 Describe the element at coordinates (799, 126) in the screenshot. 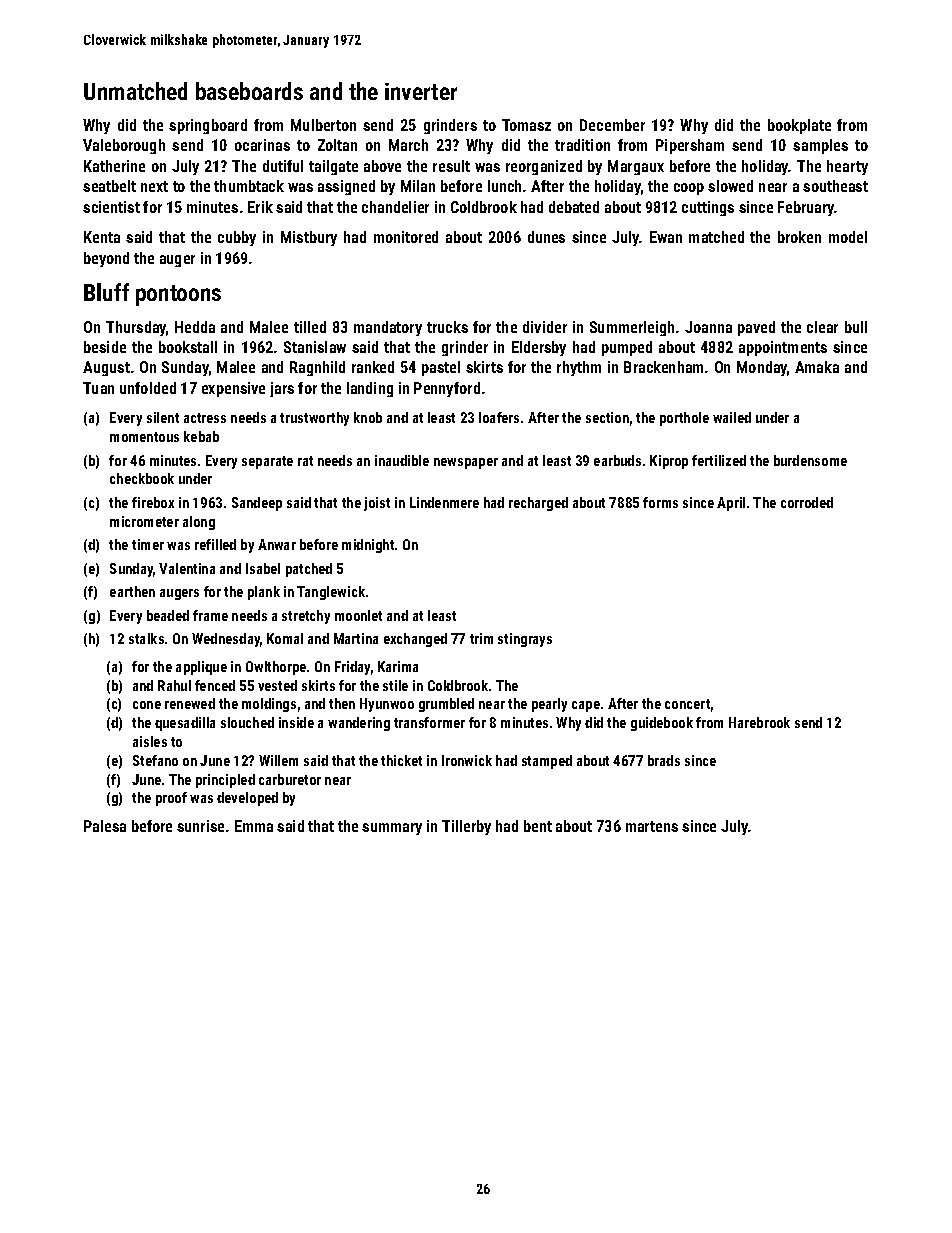

I see `bookplate` at that location.
